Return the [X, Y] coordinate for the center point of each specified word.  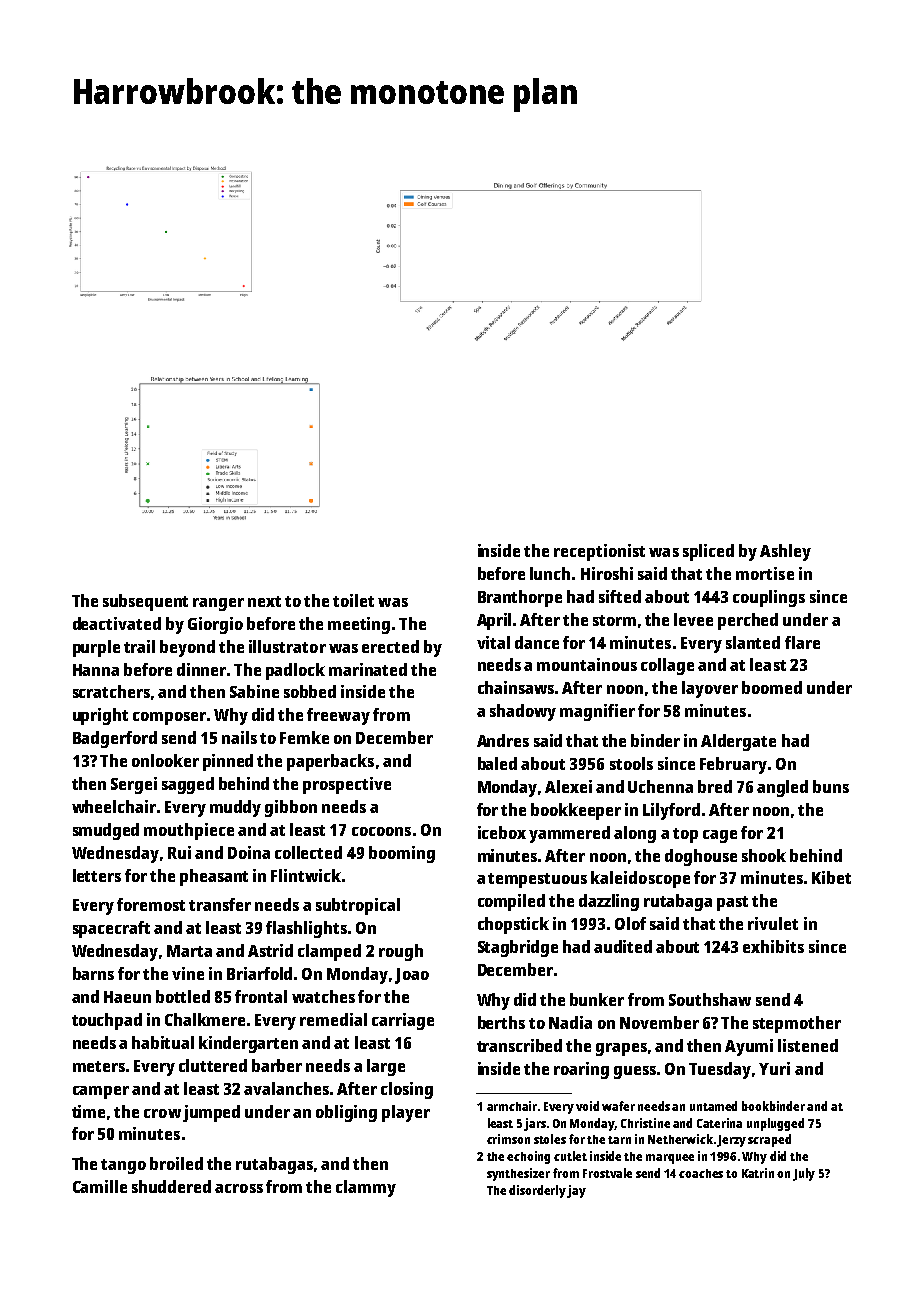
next [264, 601]
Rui [179, 852]
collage [667, 666]
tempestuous [537, 880]
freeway [338, 716]
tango [123, 1166]
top [685, 835]
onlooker [165, 760]
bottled [183, 996]
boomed [772, 687]
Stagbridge [518, 948]
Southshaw [710, 999]
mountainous [587, 664]
